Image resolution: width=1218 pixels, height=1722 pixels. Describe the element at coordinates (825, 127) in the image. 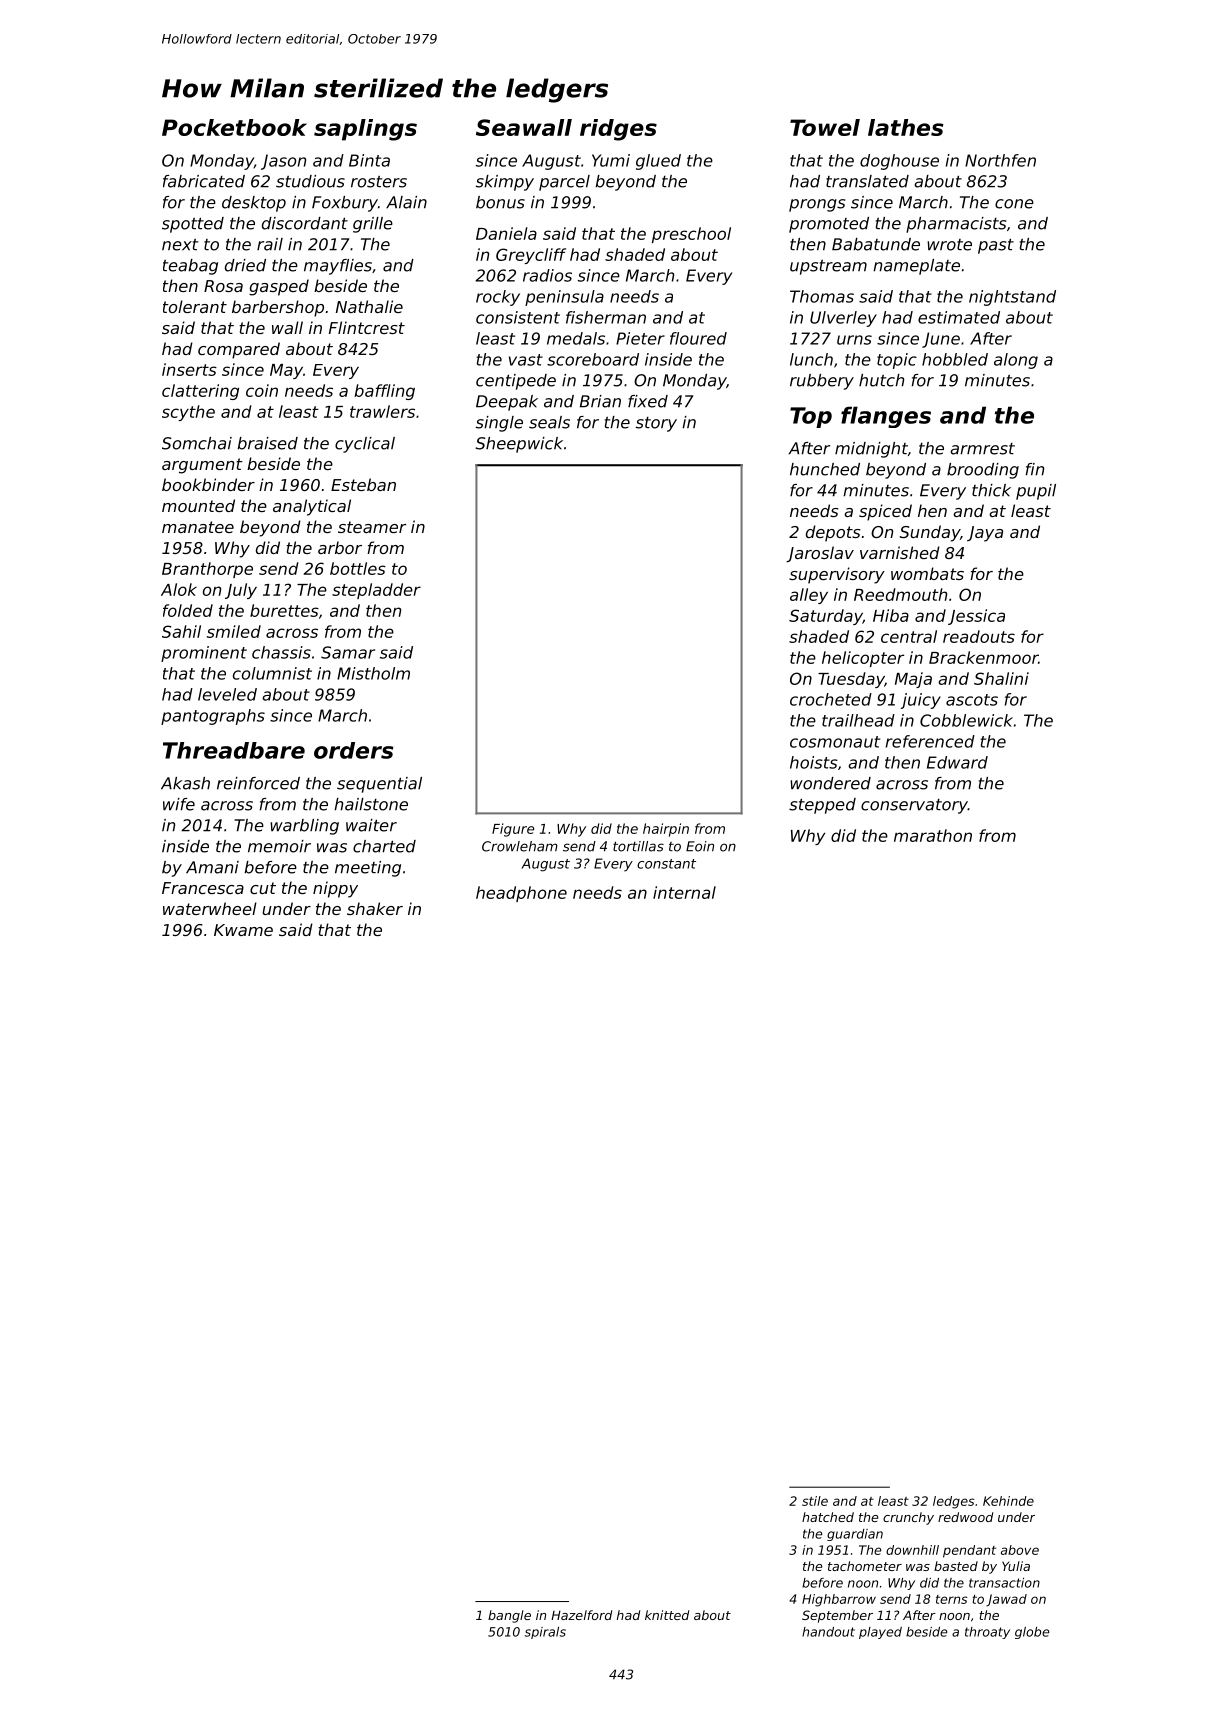

I see `Towel` at that location.
